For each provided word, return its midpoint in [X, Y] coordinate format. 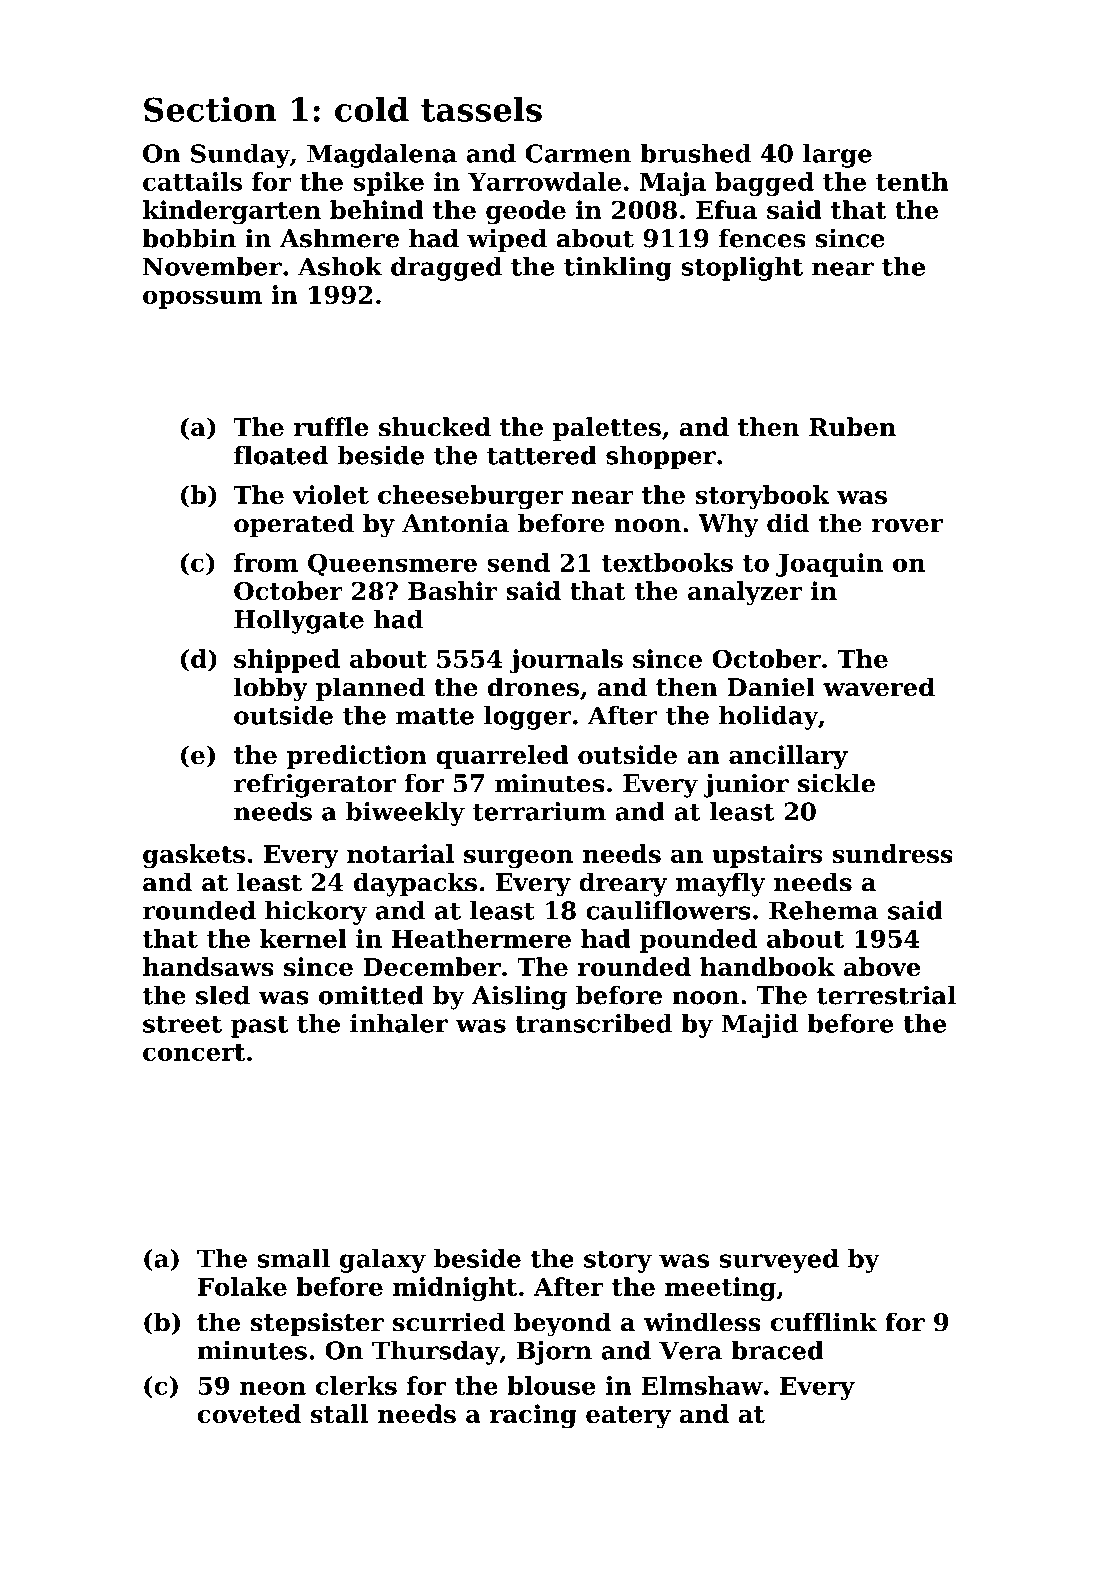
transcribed [593, 1023]
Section [210, 109]
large [837, 156]
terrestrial [886, 995]
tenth [912, 181]
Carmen [578, 153]
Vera [690, 1350]
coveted [249, 1414]
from [266, 562]
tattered [542, 455]
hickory [316, 913]
